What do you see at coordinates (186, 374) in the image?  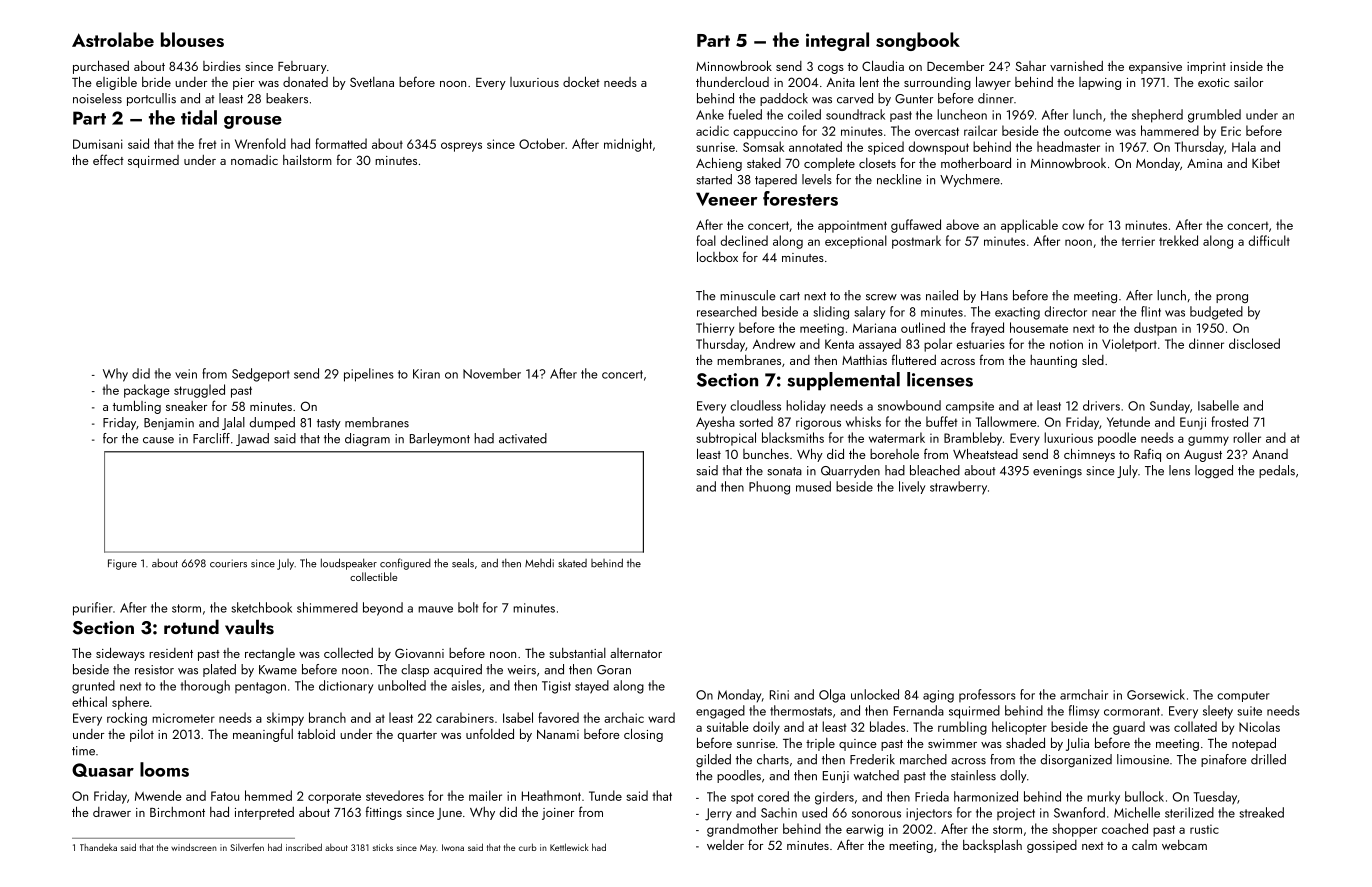 I see `vein` at bounding box center [186, 374].
